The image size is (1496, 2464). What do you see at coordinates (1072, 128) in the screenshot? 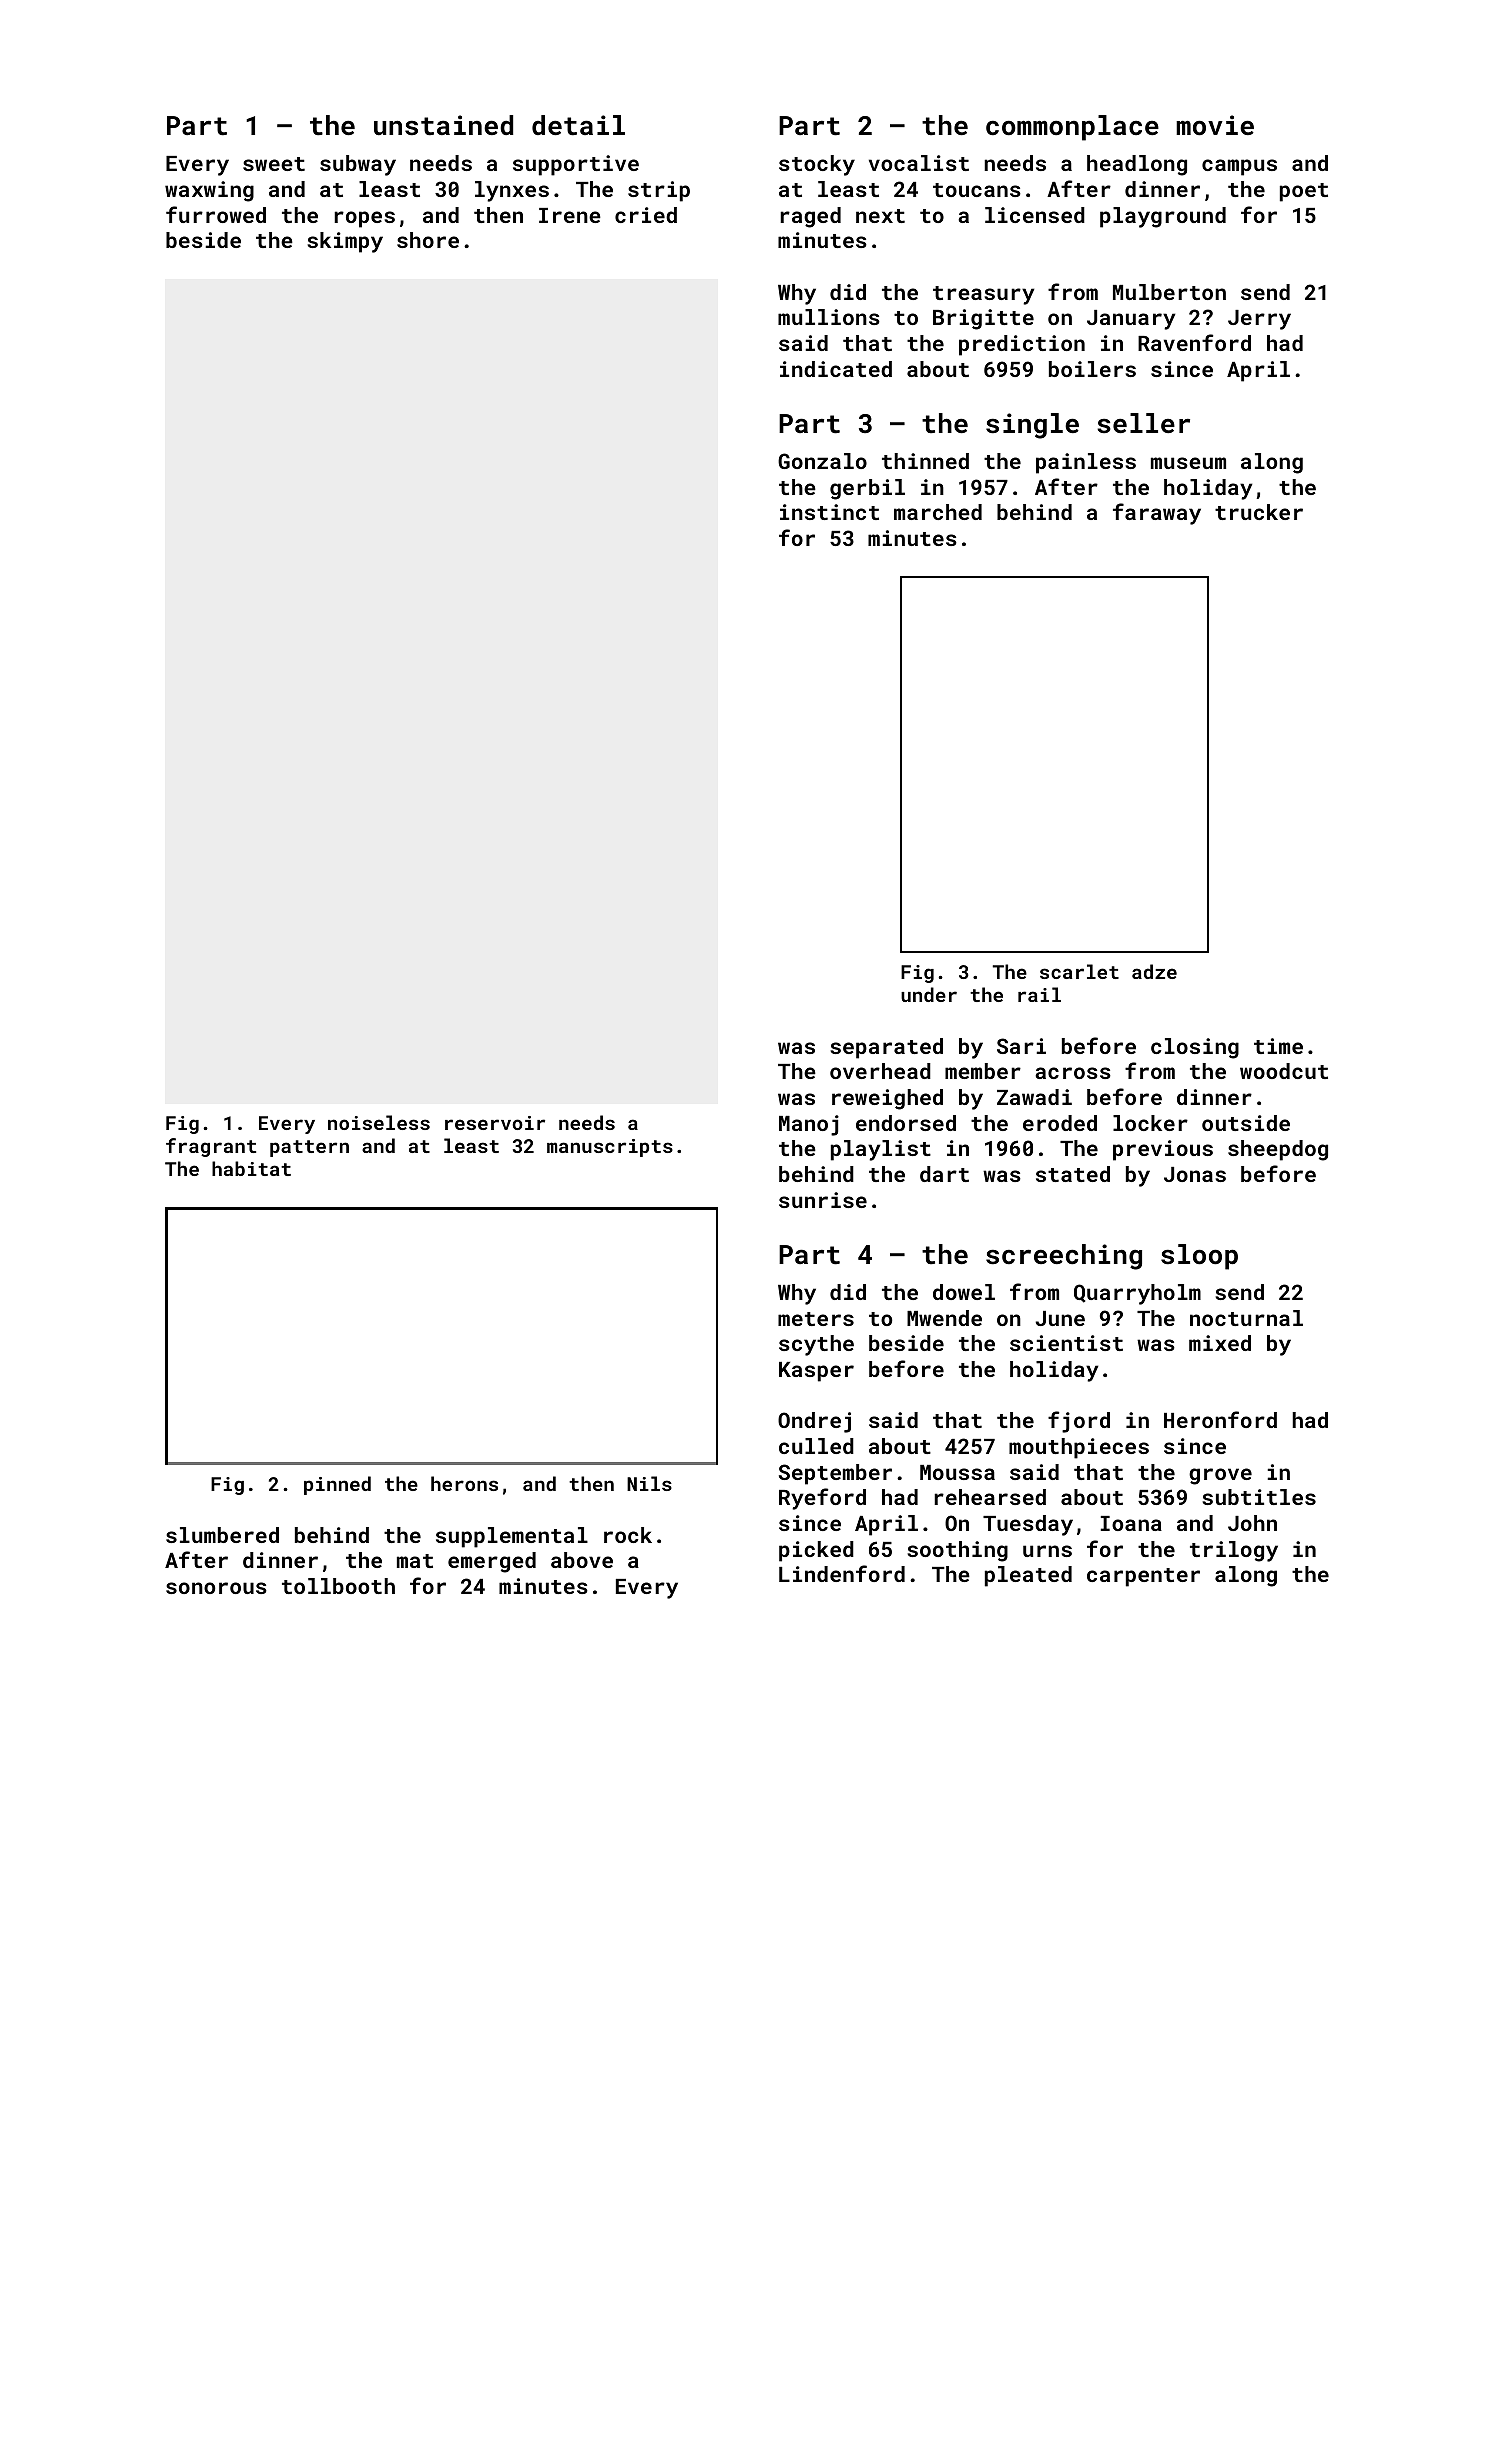
I see `commonplace` at bounding box center [1072, 128].
